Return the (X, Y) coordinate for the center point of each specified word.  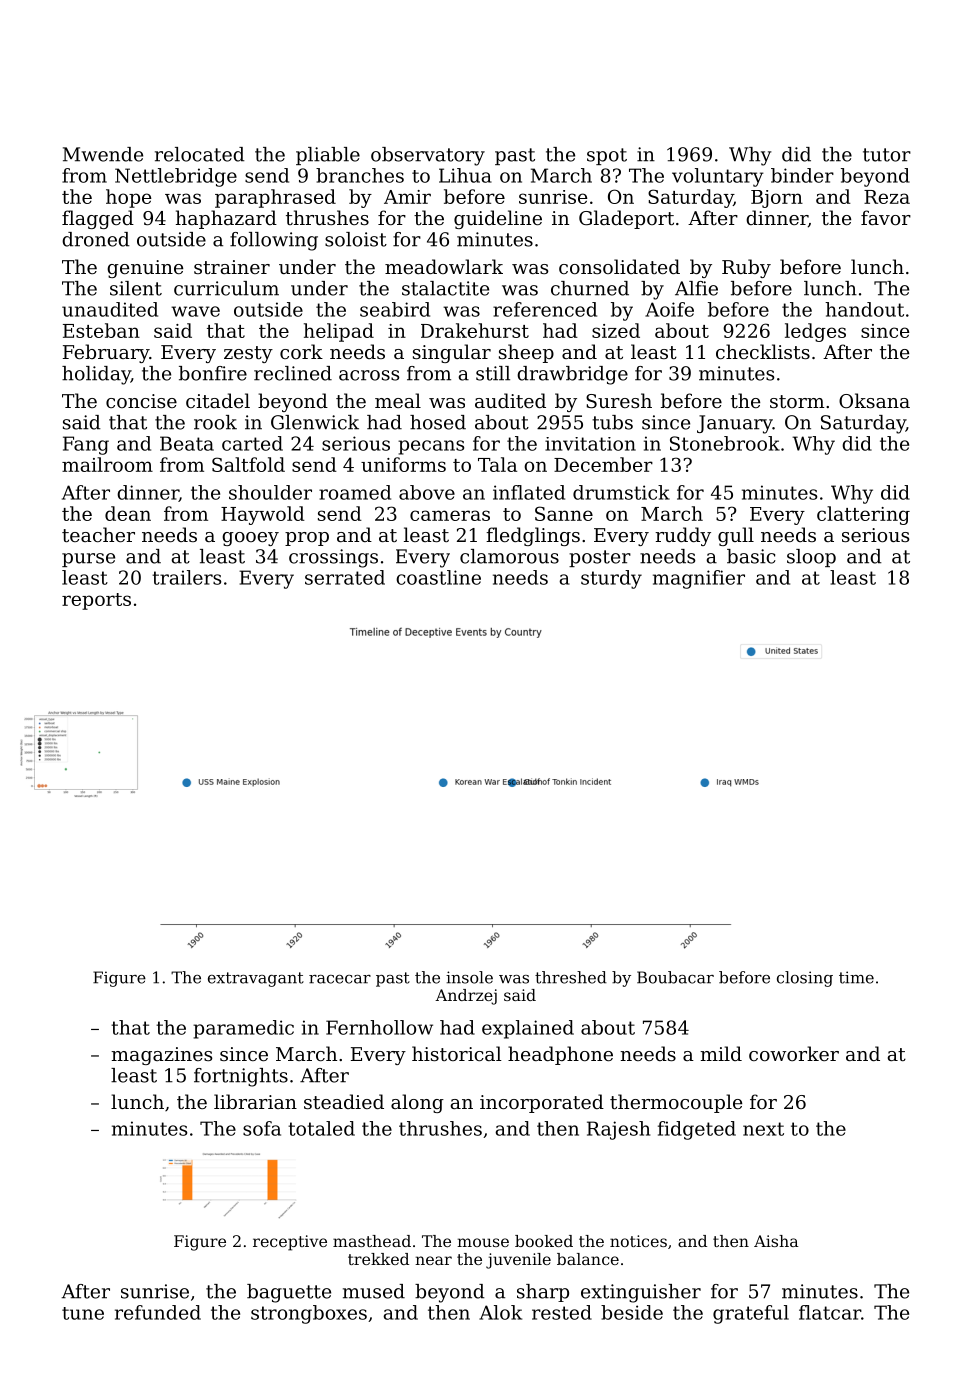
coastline (438, 577)
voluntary (718, 177)
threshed (571, 977)
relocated (200, 154)
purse (88, 560)
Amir (407, 197)
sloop (811, 558)
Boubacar (675, 977)
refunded (158, 1312)
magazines (161, 1056)
